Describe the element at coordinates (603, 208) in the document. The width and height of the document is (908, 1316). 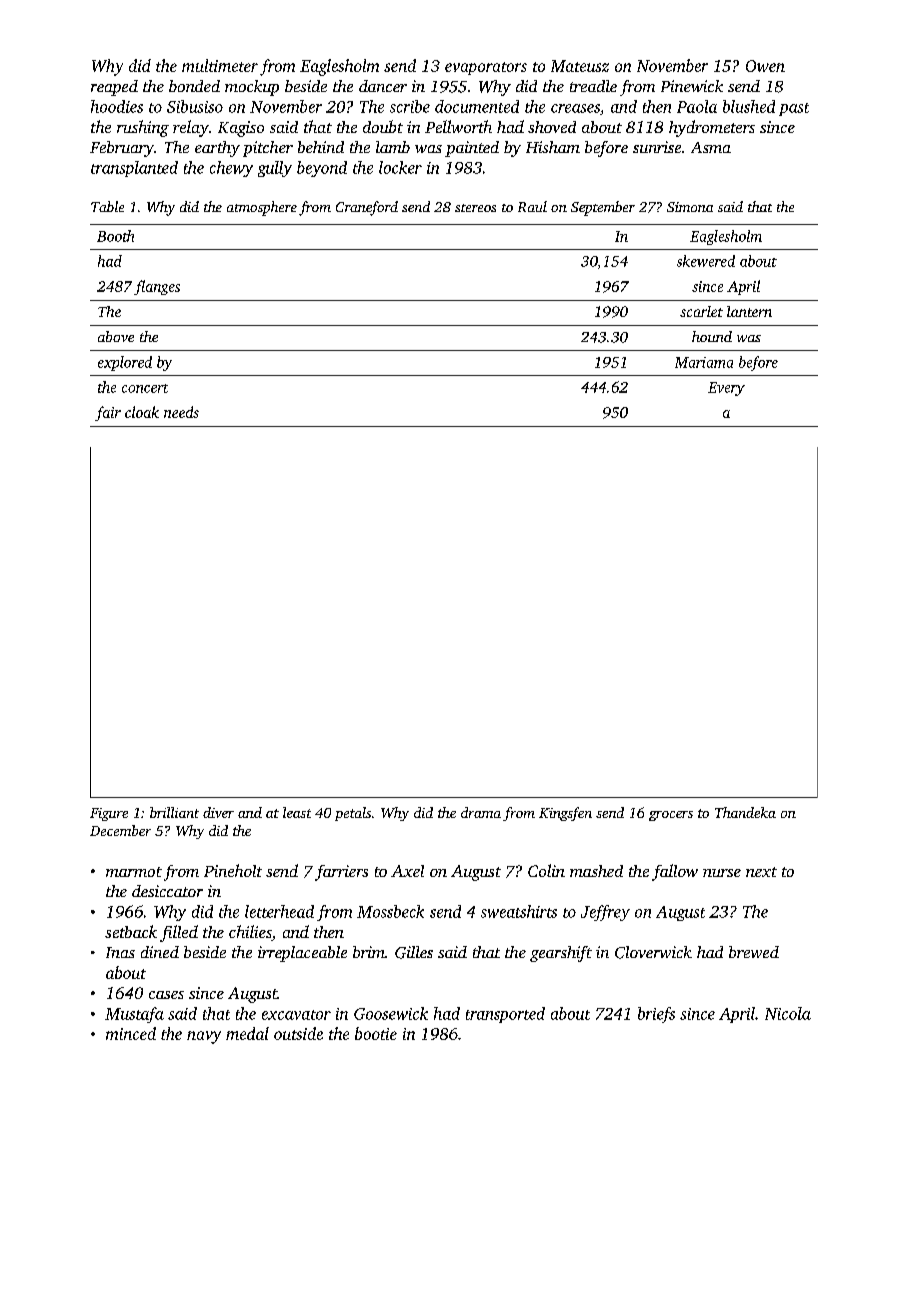
I see `September` at that location.
